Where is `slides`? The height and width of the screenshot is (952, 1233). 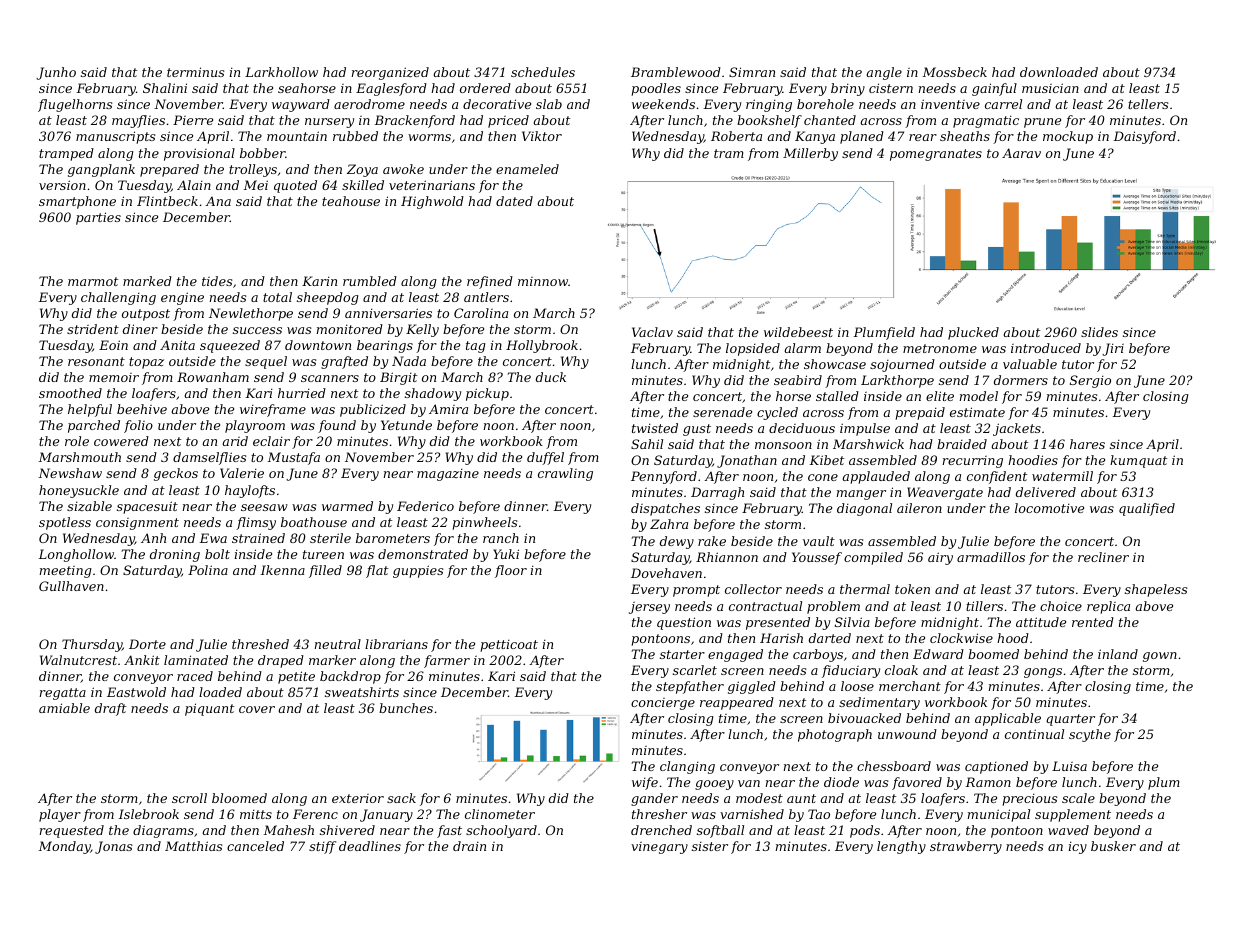
slides is located at coordinates (1099, 332).
